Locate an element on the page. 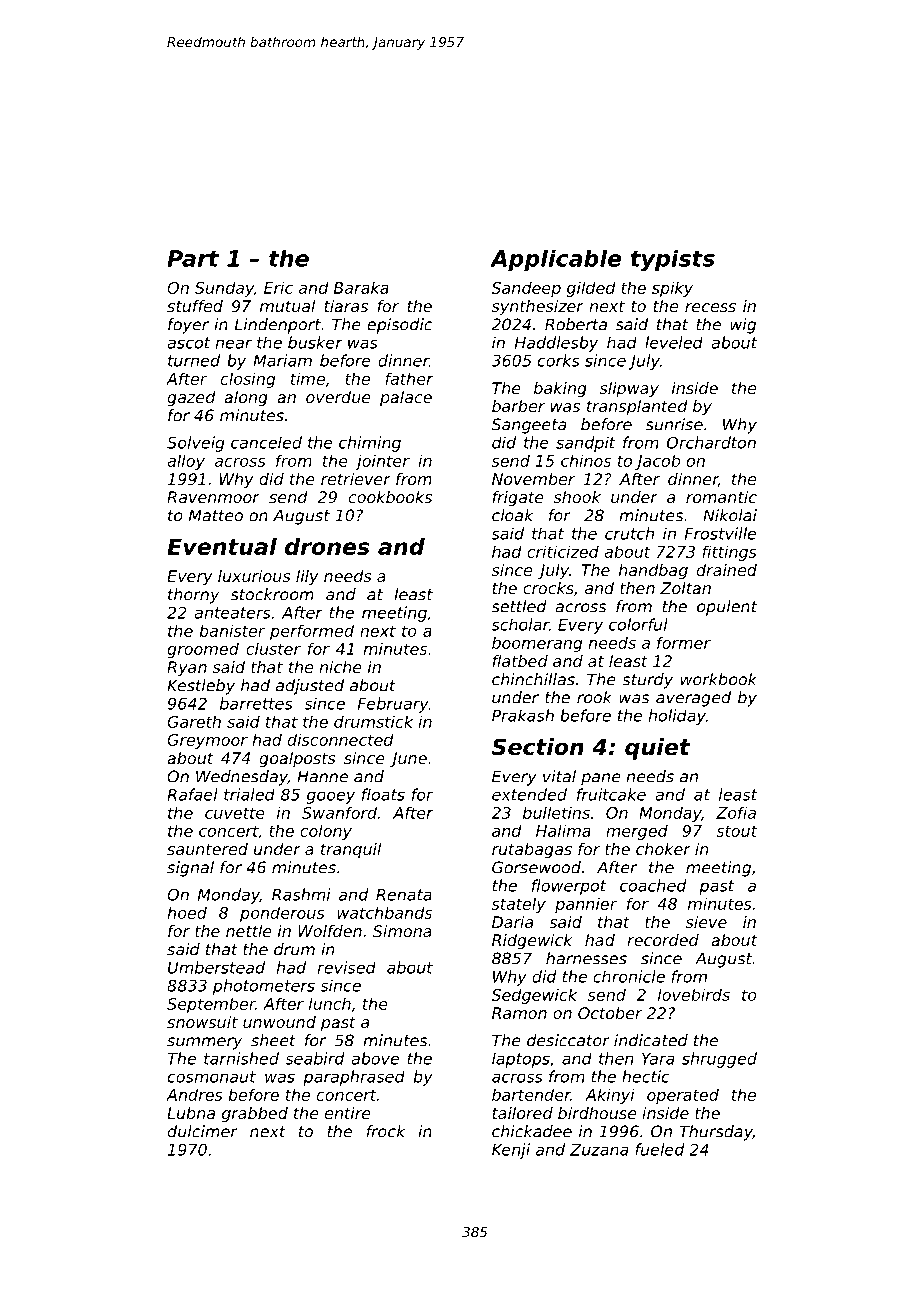 The width and height of the document is (924, 1311). Zuzana is located at coordinates (599, 1150).
